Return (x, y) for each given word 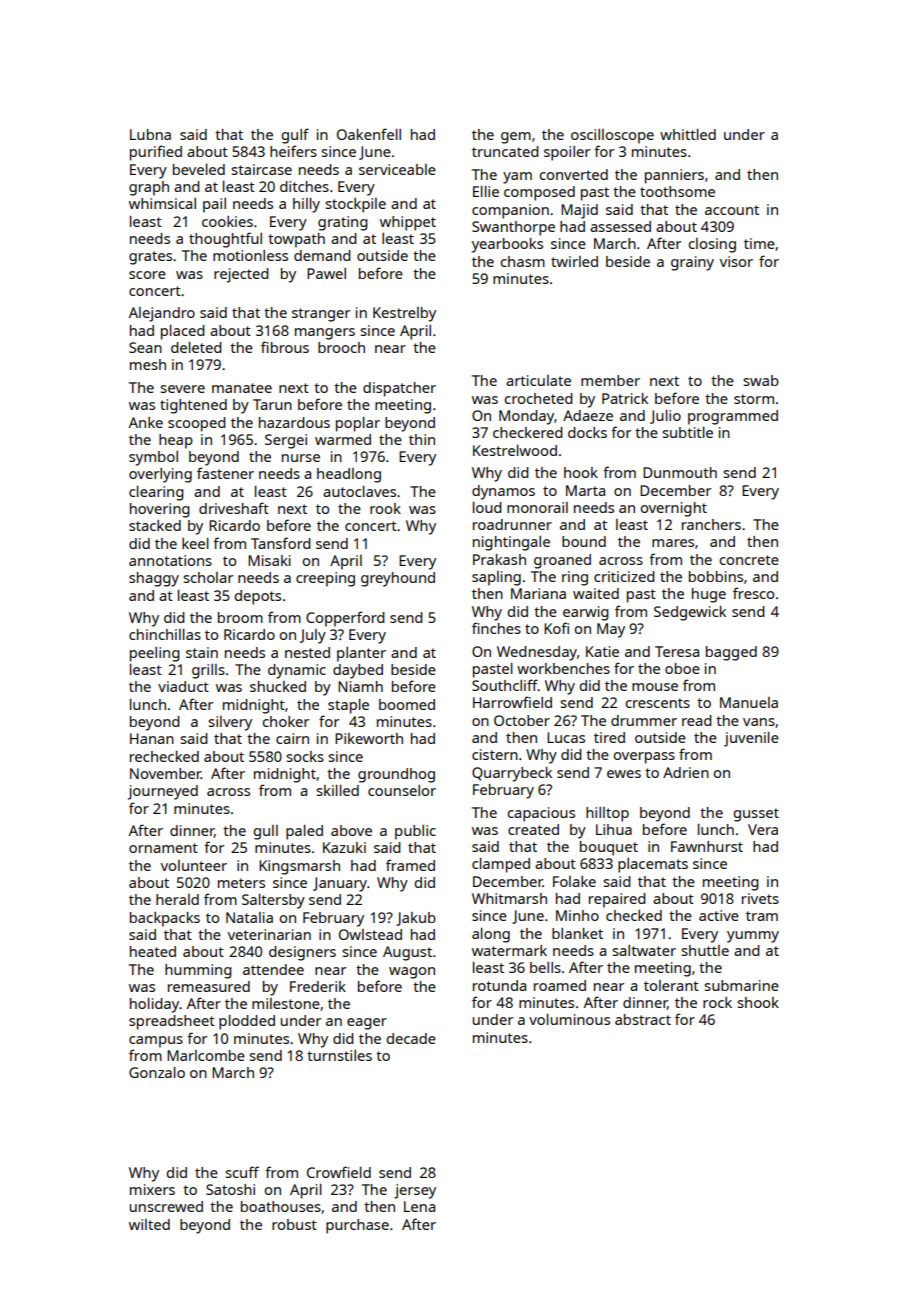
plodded (247, 1022)
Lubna (150, 134)
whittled (688, 134)
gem (516, 138)
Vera (763, 829)
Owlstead (370, 934)
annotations (170, 560)
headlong (349, 475)
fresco (753, 593)
